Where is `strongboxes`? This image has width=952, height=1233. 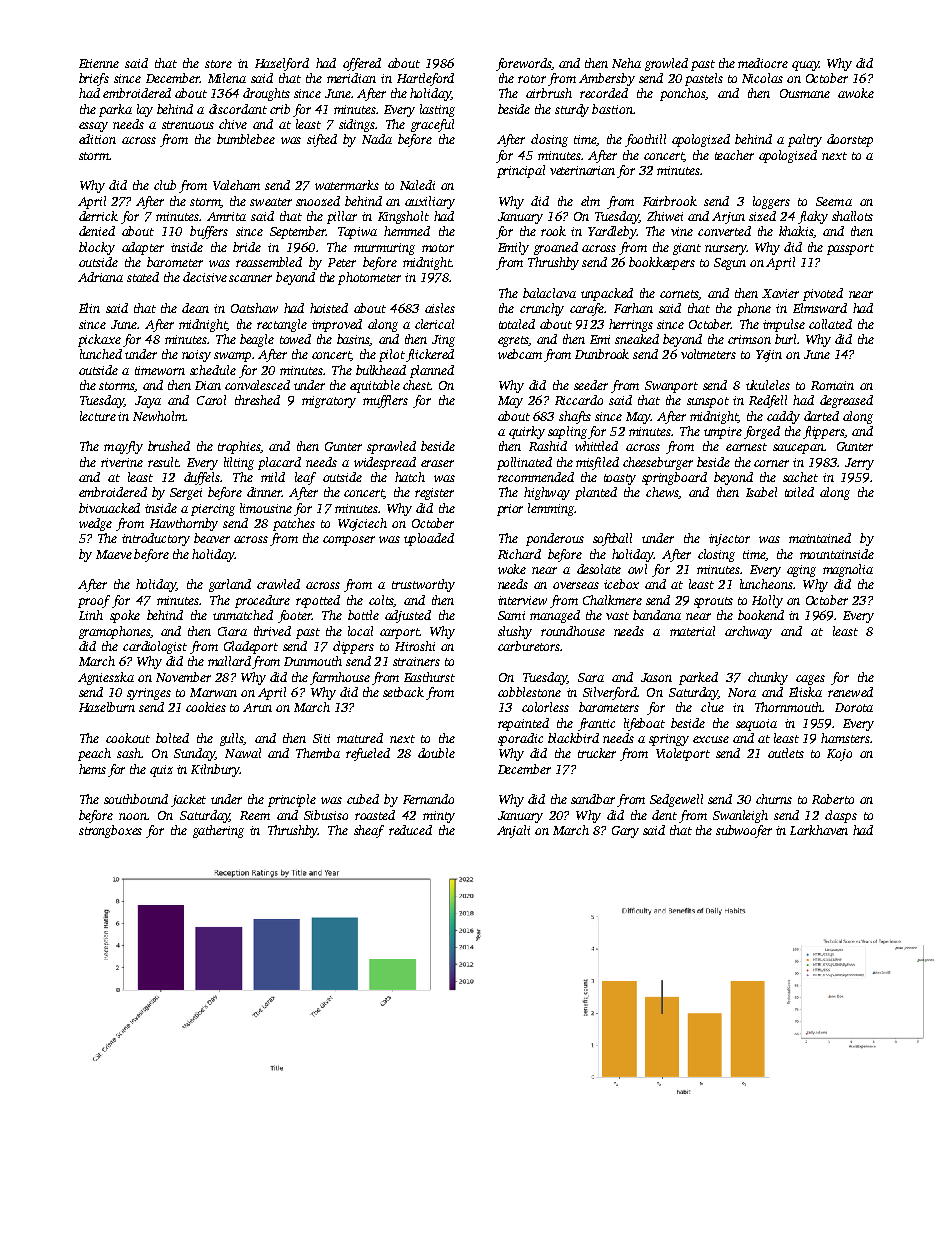
strongboxes is located at coordinates (110, 831).
